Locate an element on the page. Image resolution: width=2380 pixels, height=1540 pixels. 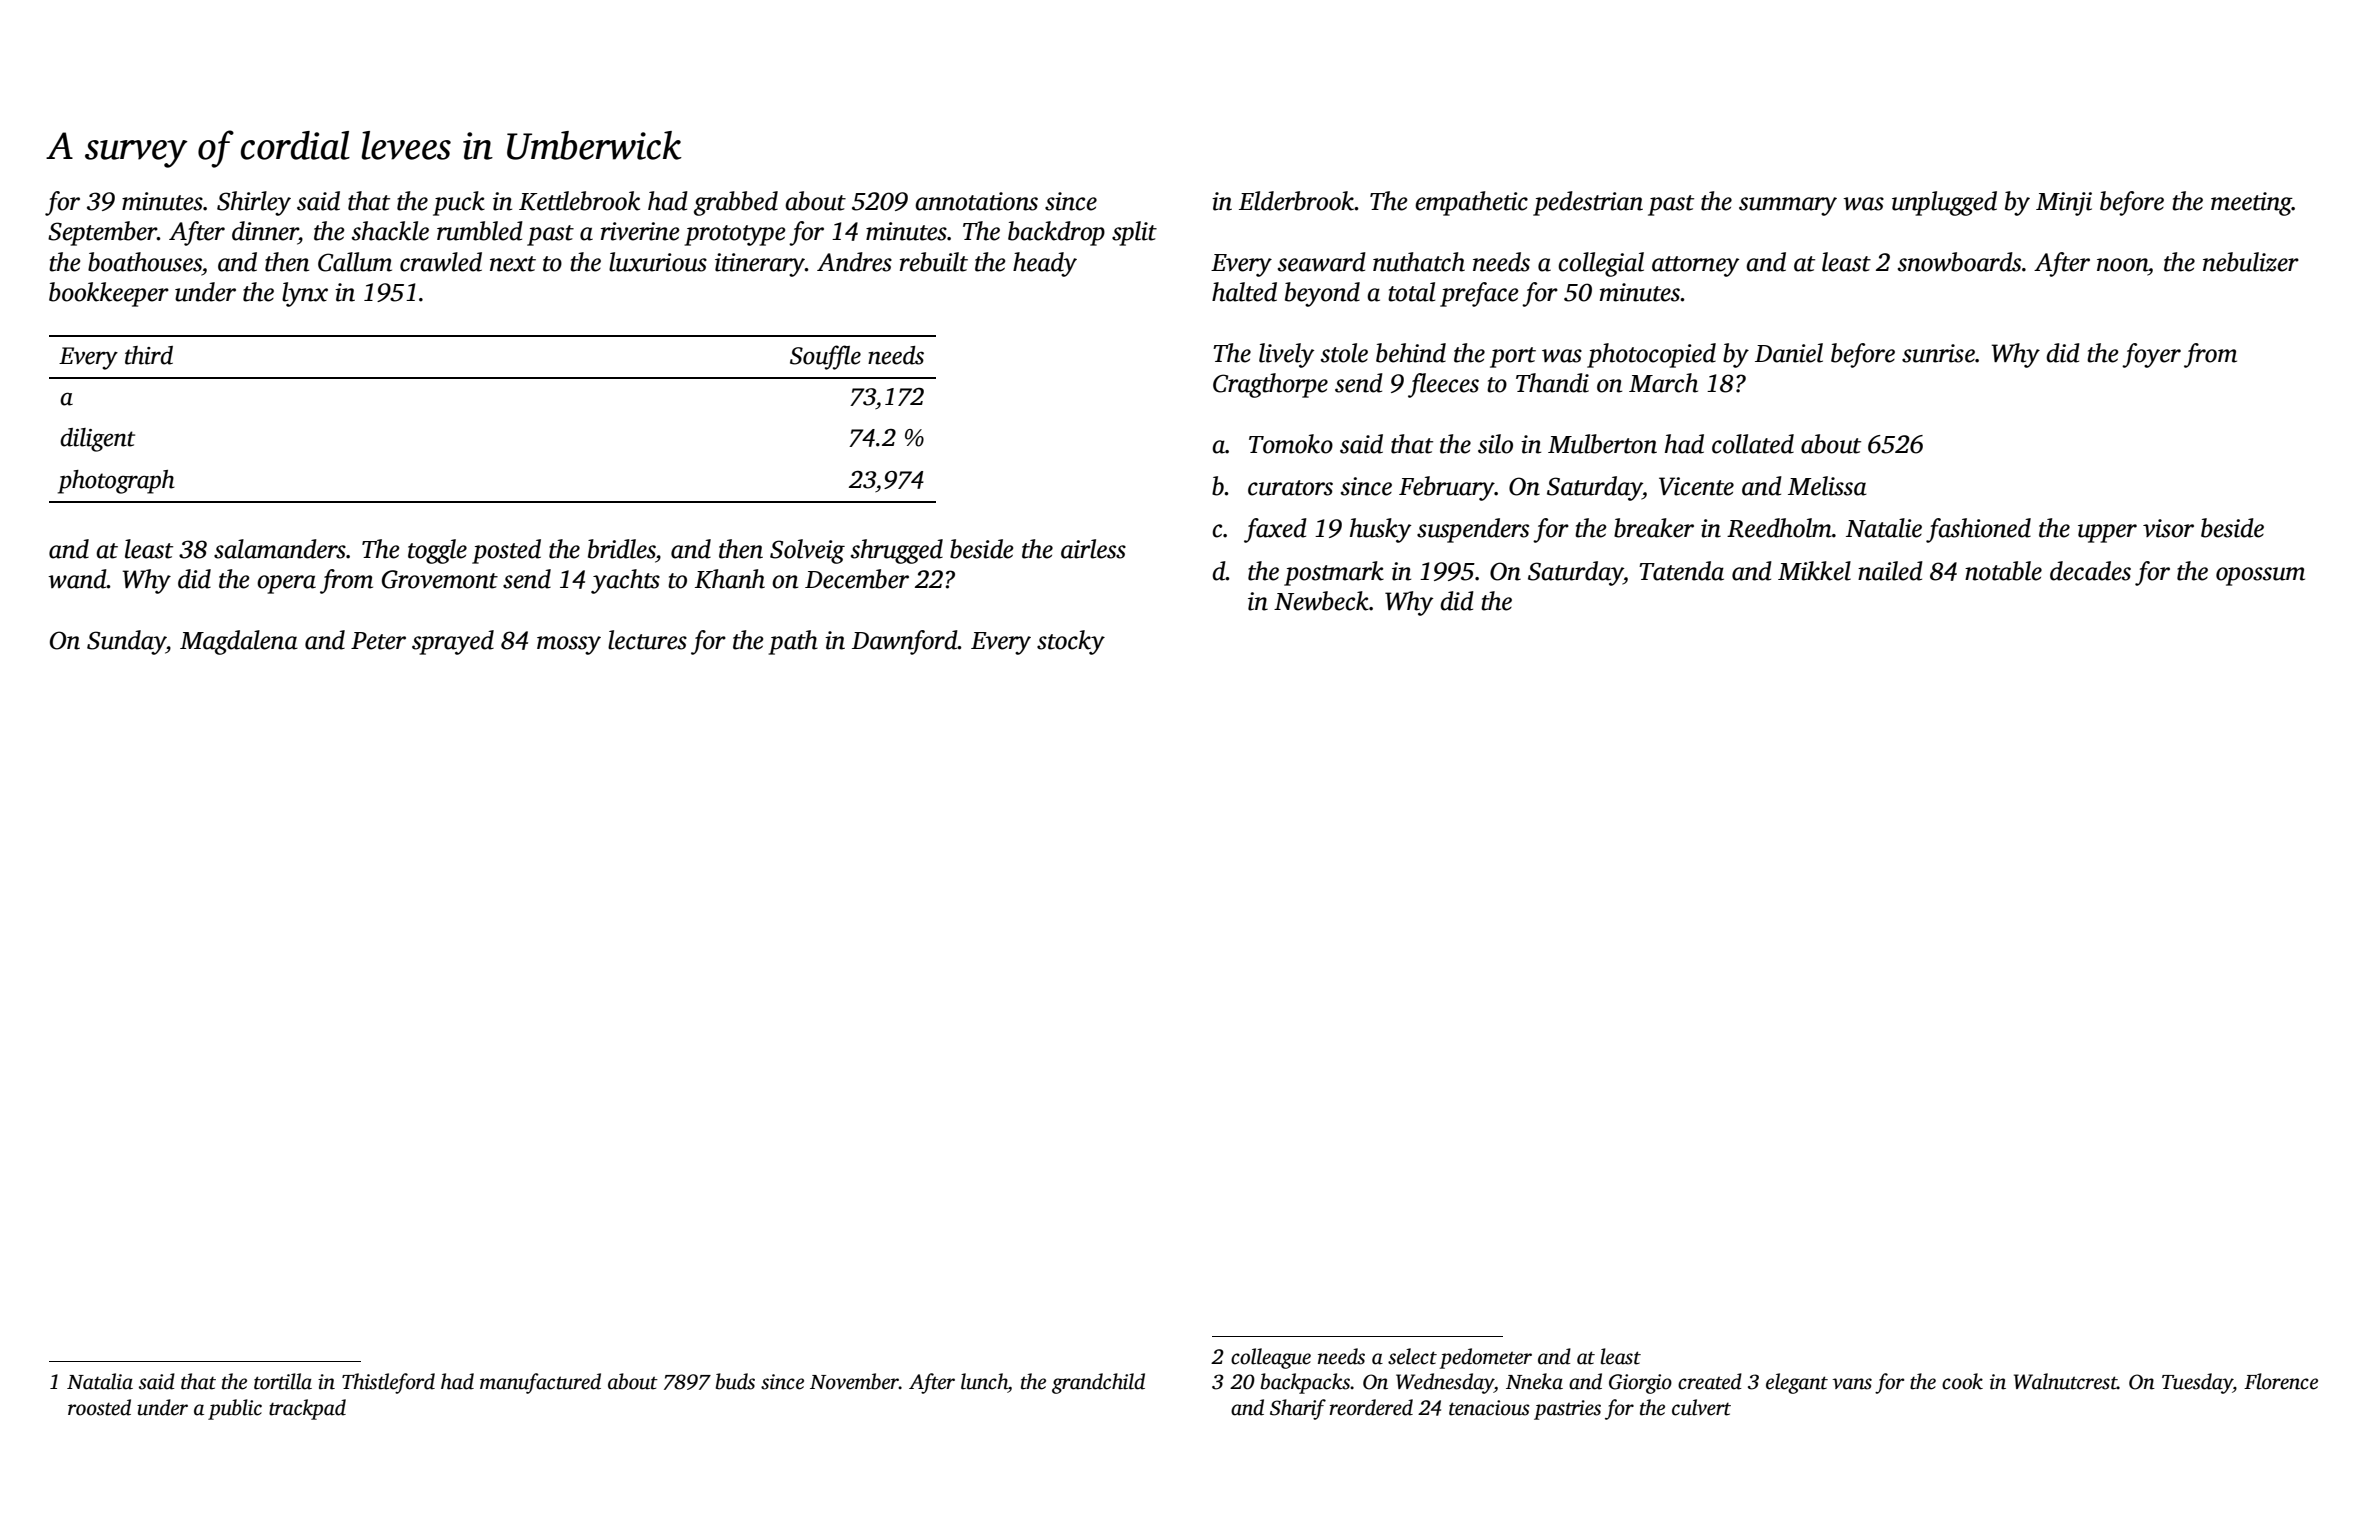
stocky is located at coordinates (1071, 642).
